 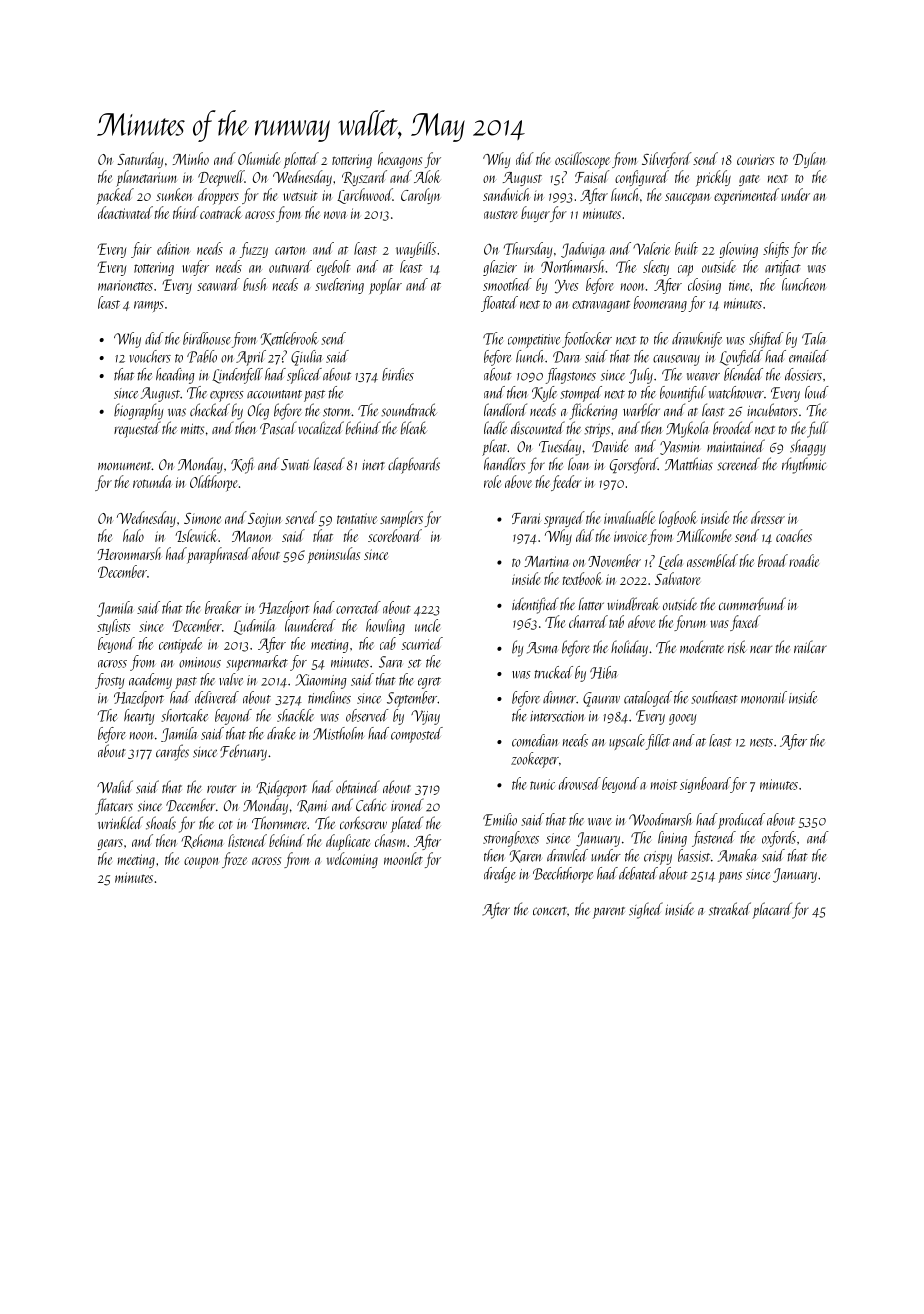 I want to click on Dylan, so click(x=809, y=160).
